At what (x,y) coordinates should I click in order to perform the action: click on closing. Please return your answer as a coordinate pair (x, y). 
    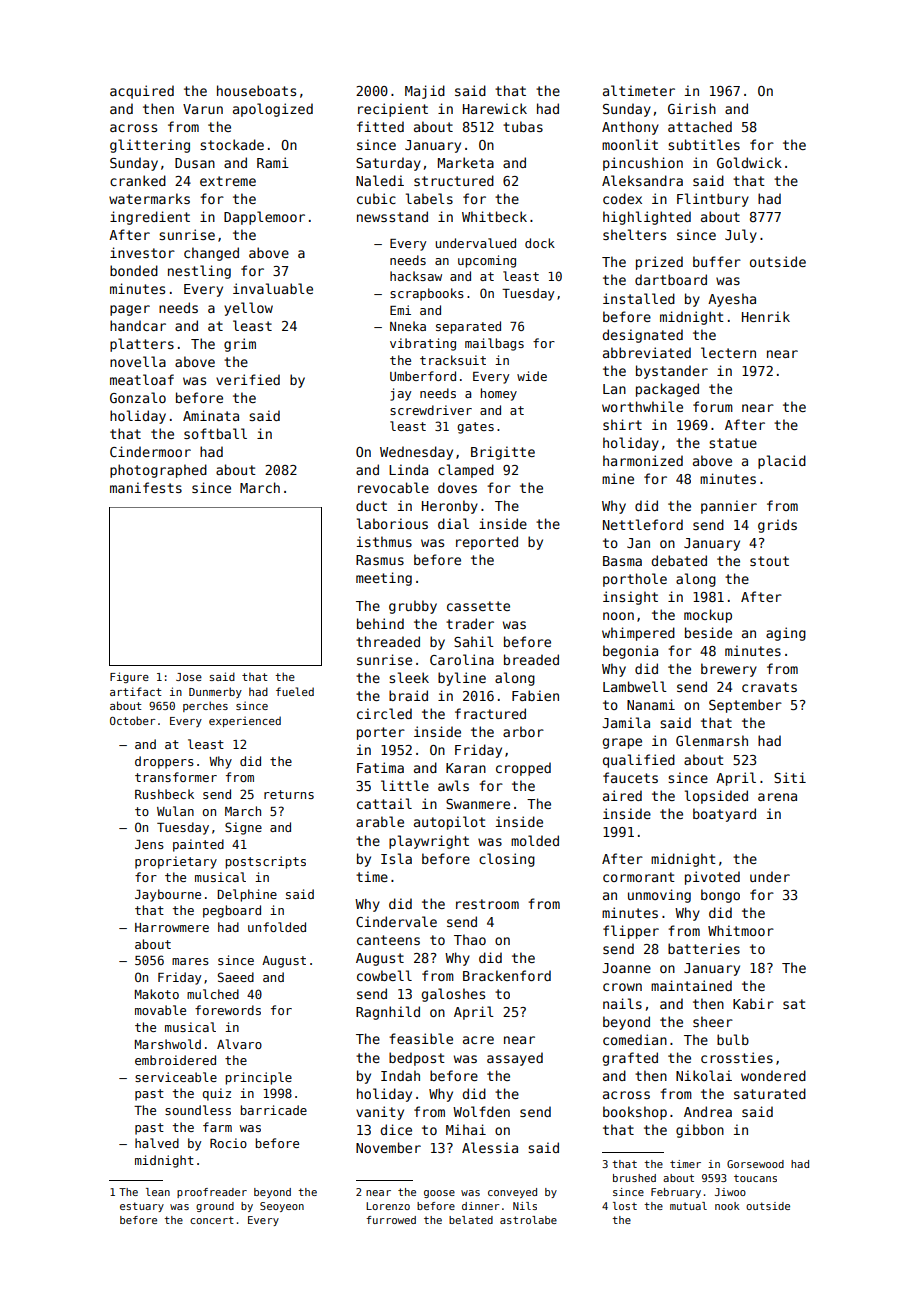
    Looking at the image, I should click on (507, 860).
